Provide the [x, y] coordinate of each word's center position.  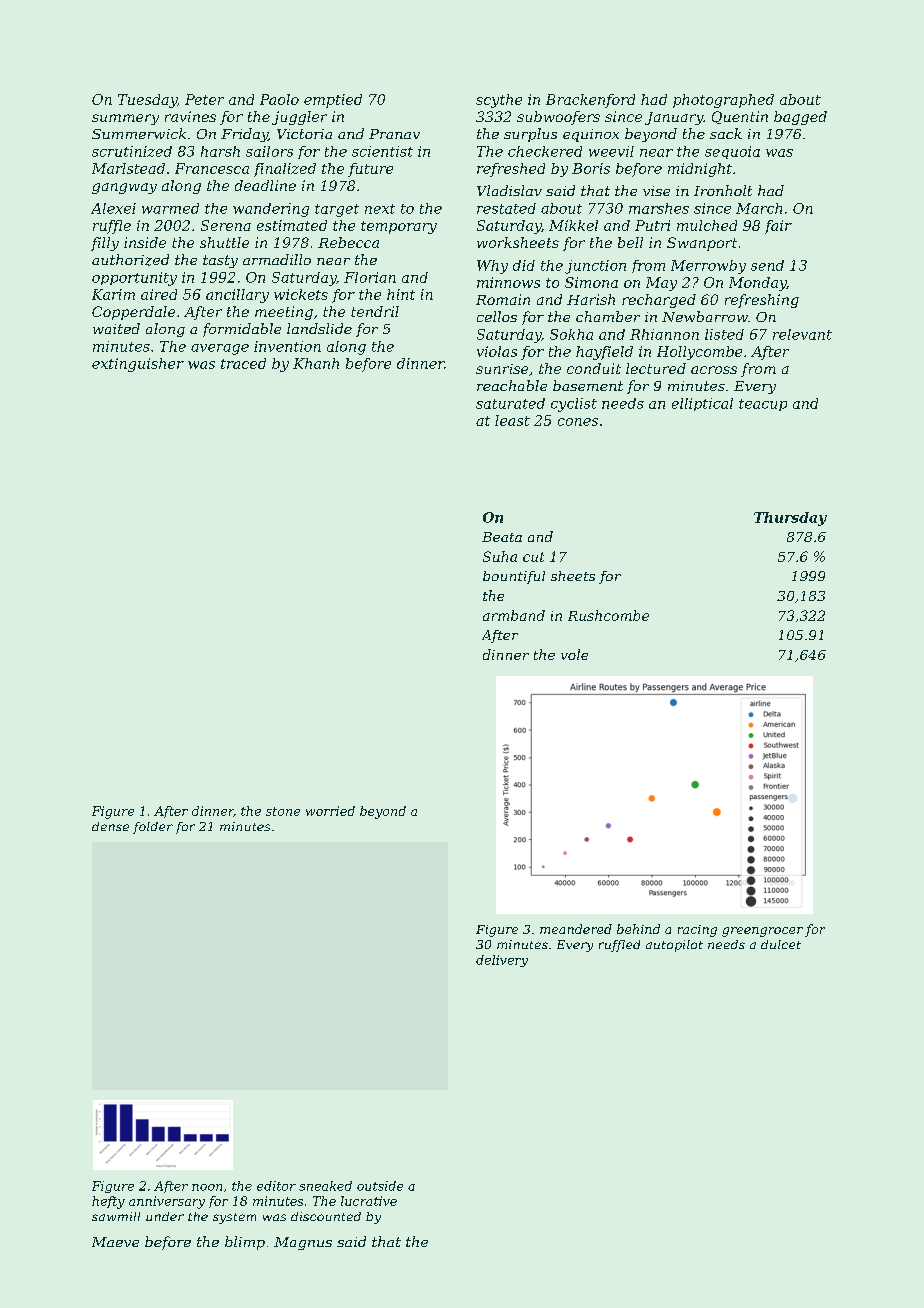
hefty [108, 1202]
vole [574, 654]
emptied [333, 101]
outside [380, 1186]
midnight [700, 170]
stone [283, 811]
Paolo [279, 99]
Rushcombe [608, 615]
